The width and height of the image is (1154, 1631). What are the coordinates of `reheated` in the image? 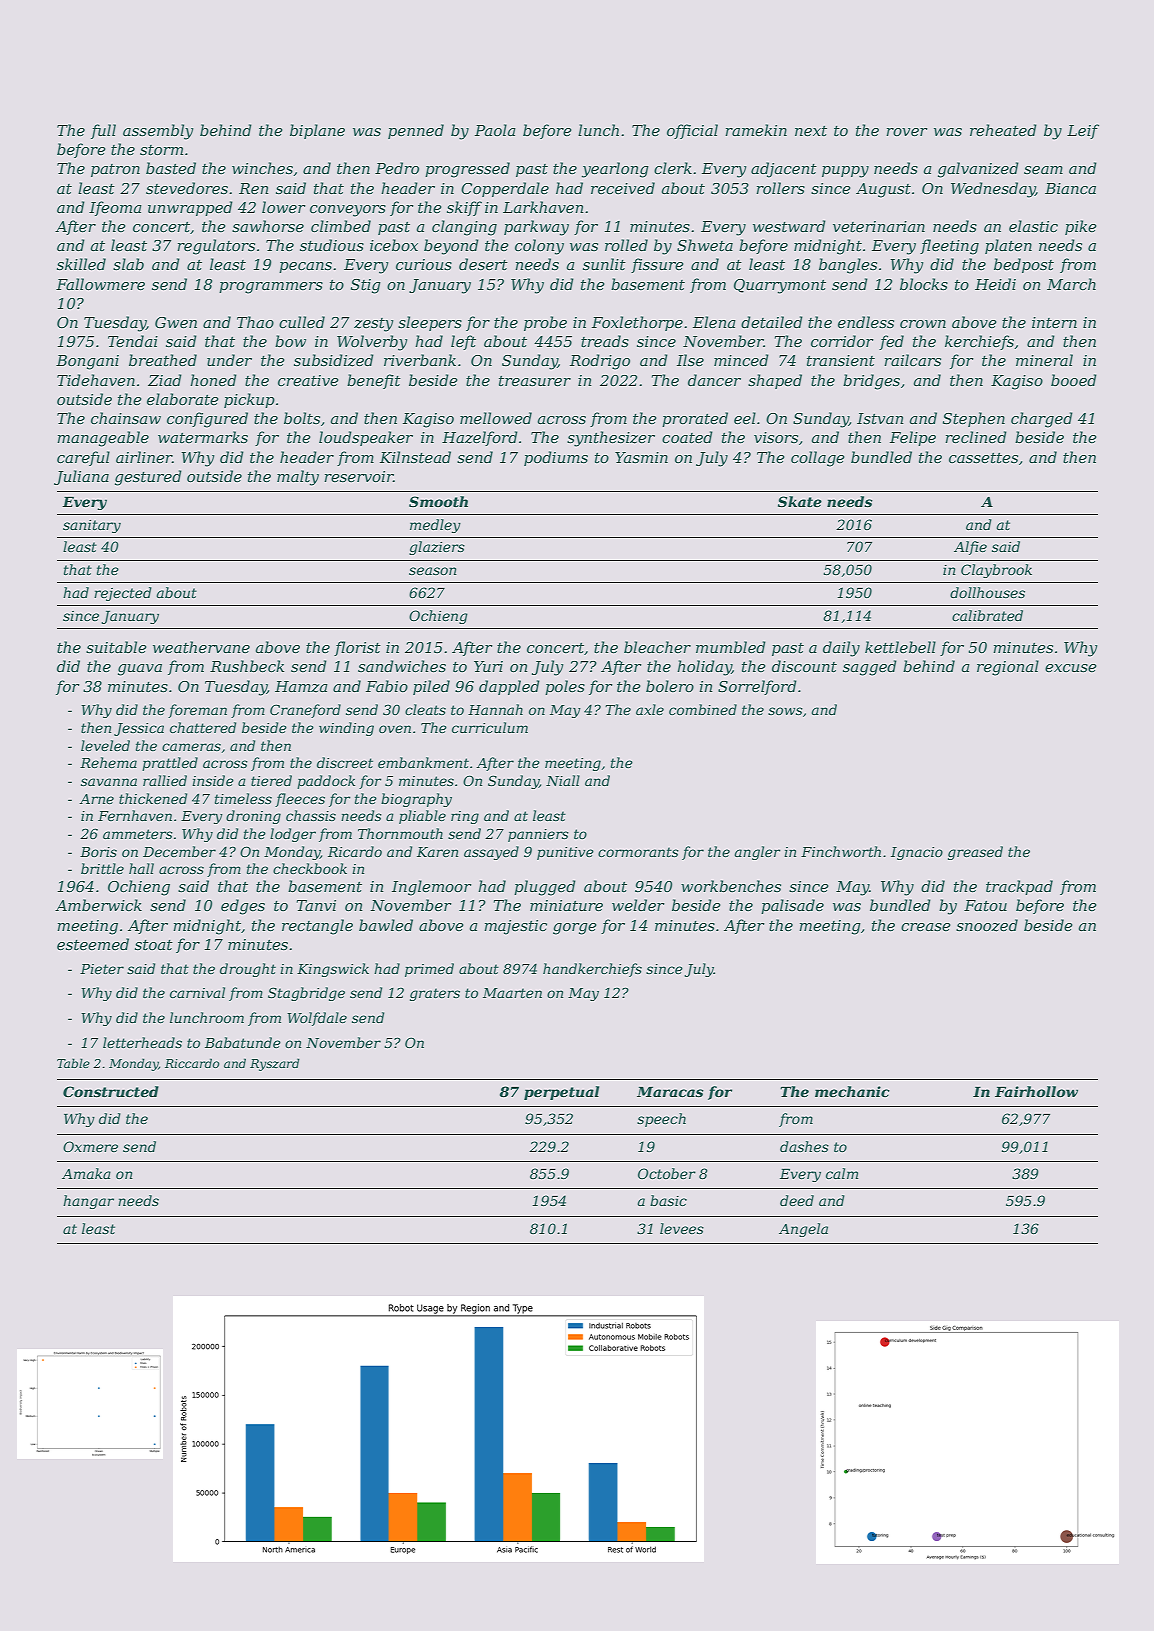 It's located at (1003, 130).
